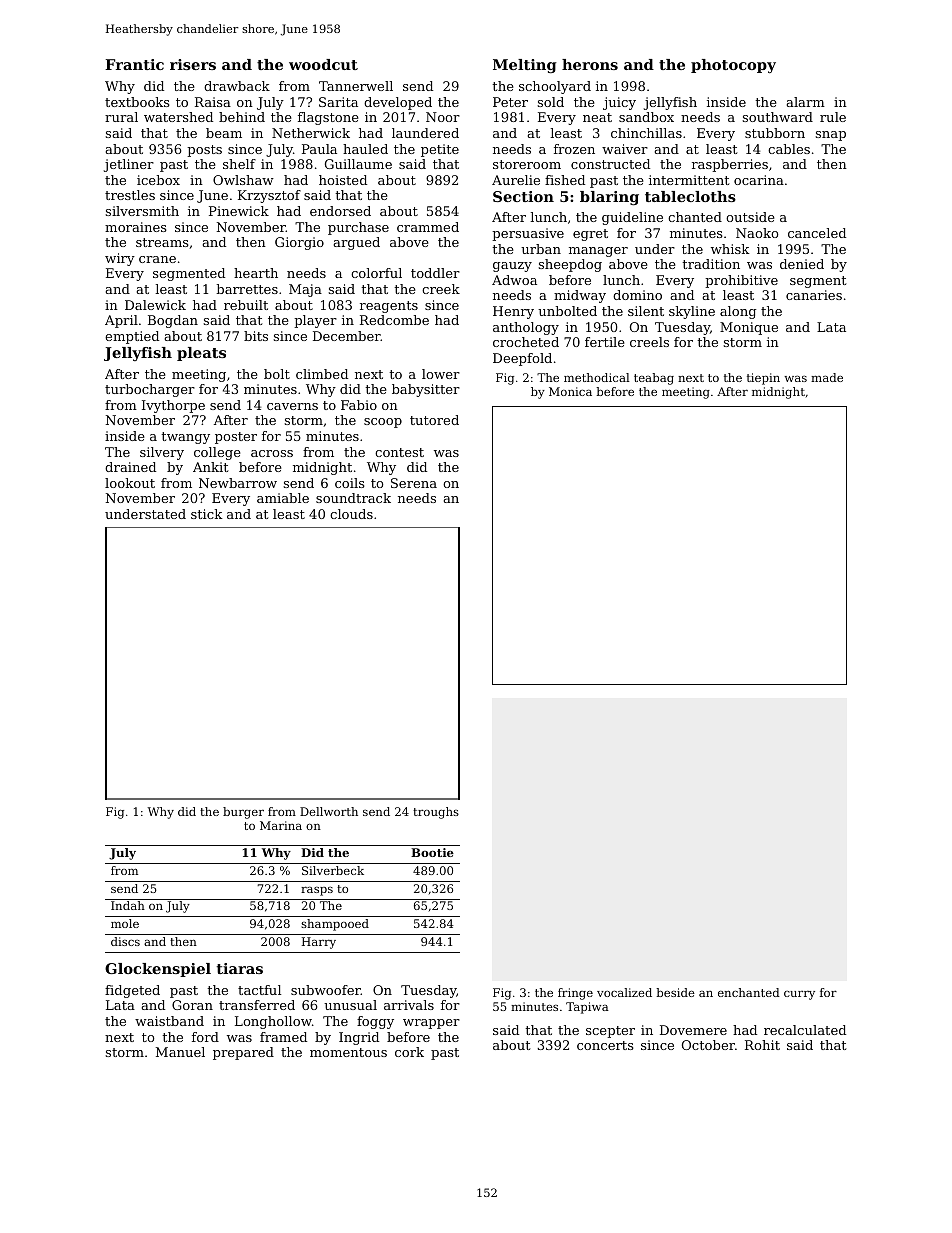  Describe the element at coordinates (440, 150) in the document. I see `petite` at that location.
